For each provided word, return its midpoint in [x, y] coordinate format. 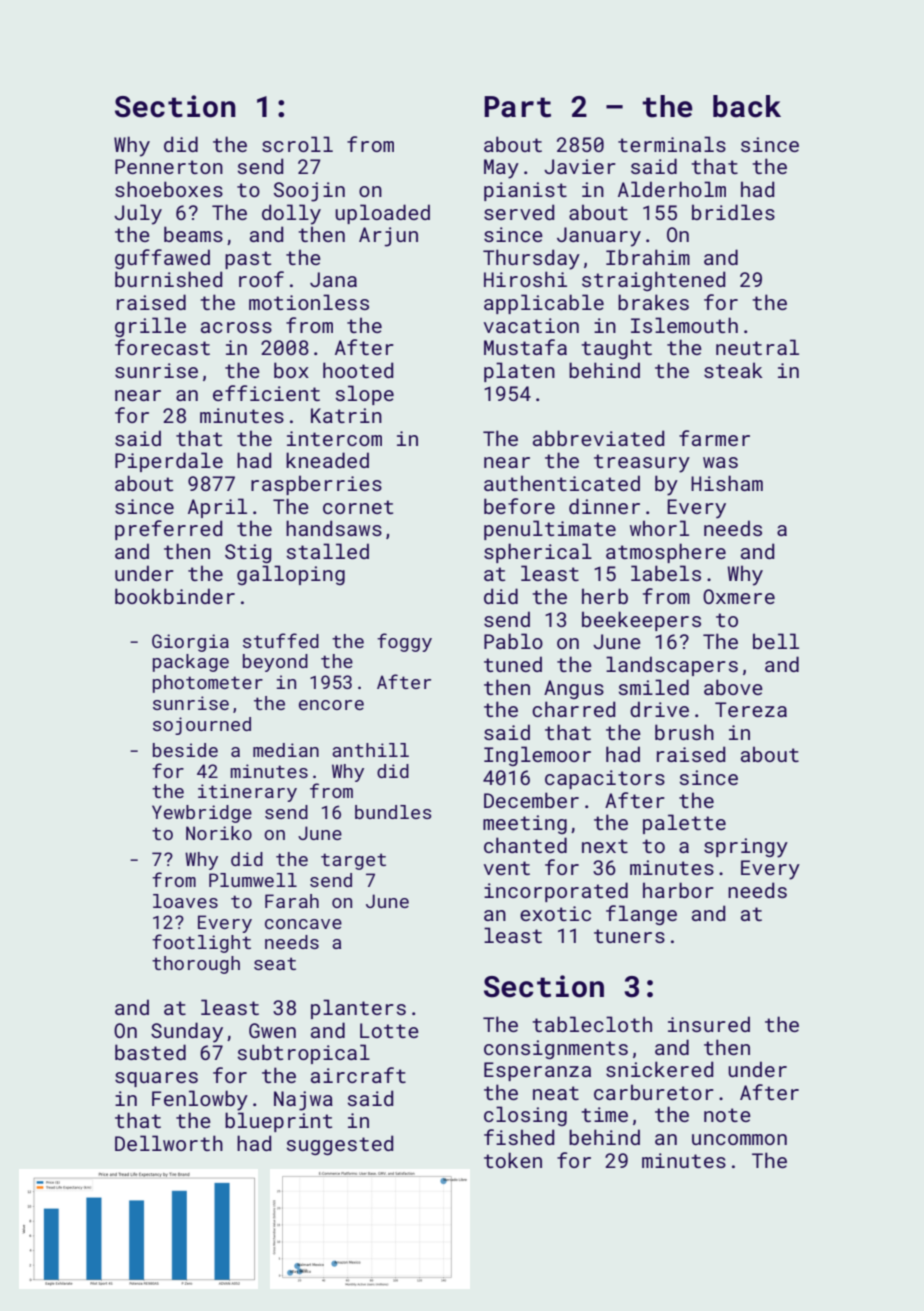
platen [519, 372]
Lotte [389, 1030]
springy [746, 848]
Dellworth [169, 1143]
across [236, 327]
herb [605, 596]
